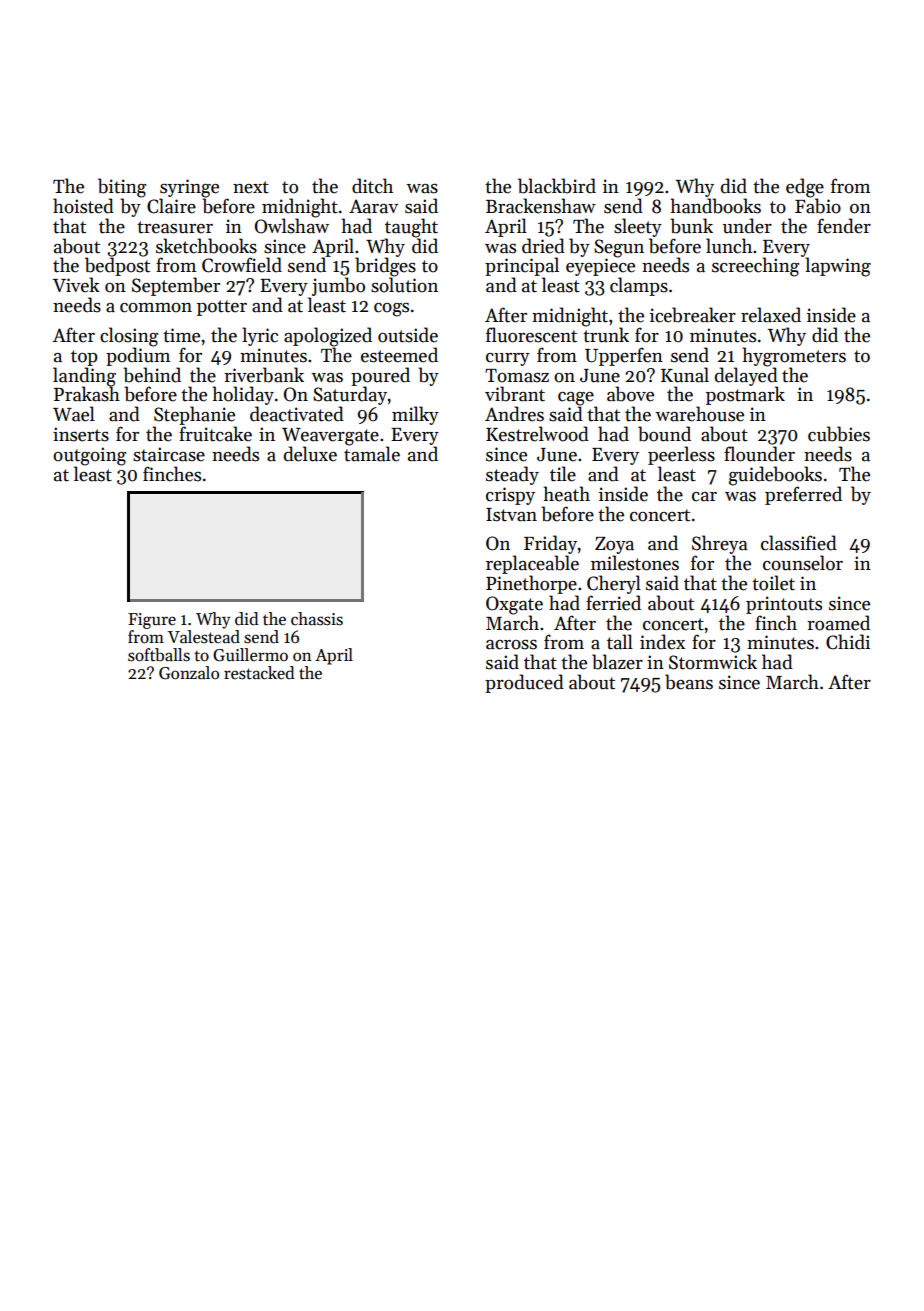 The height and width of the screenshot is (1311, 924). I want to click on postmark, so click(745, 395).
